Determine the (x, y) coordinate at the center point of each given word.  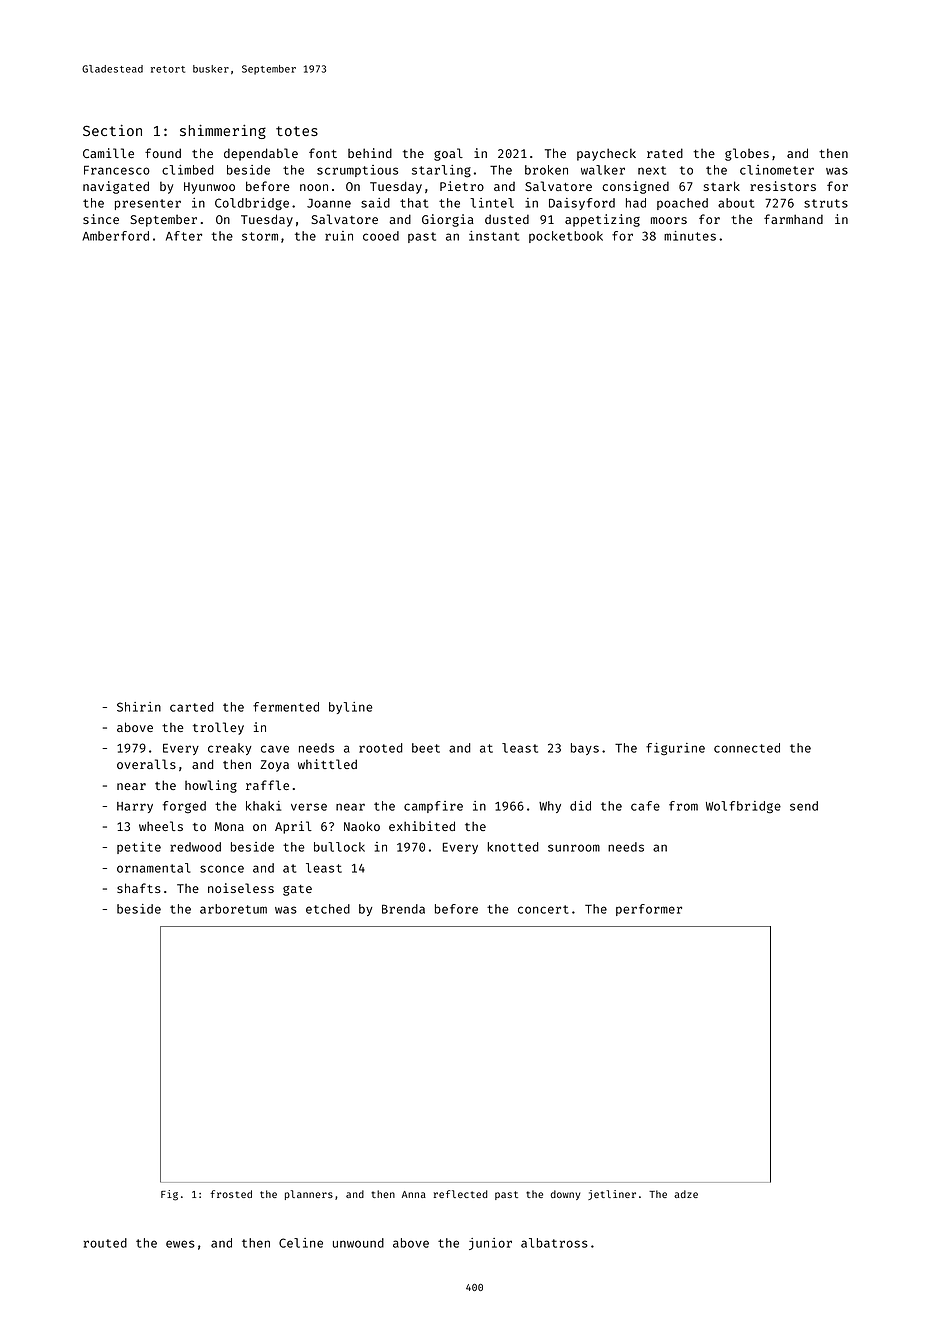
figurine (675, 749)
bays (585, 749)
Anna (414, 1194)
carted (191, 707)
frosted (231, 1194)
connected (747, 748)
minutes (690, 236)
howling (211, 786)
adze (686, 1194)
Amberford (115, 236)
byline (351, 708)
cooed (381, 236)
